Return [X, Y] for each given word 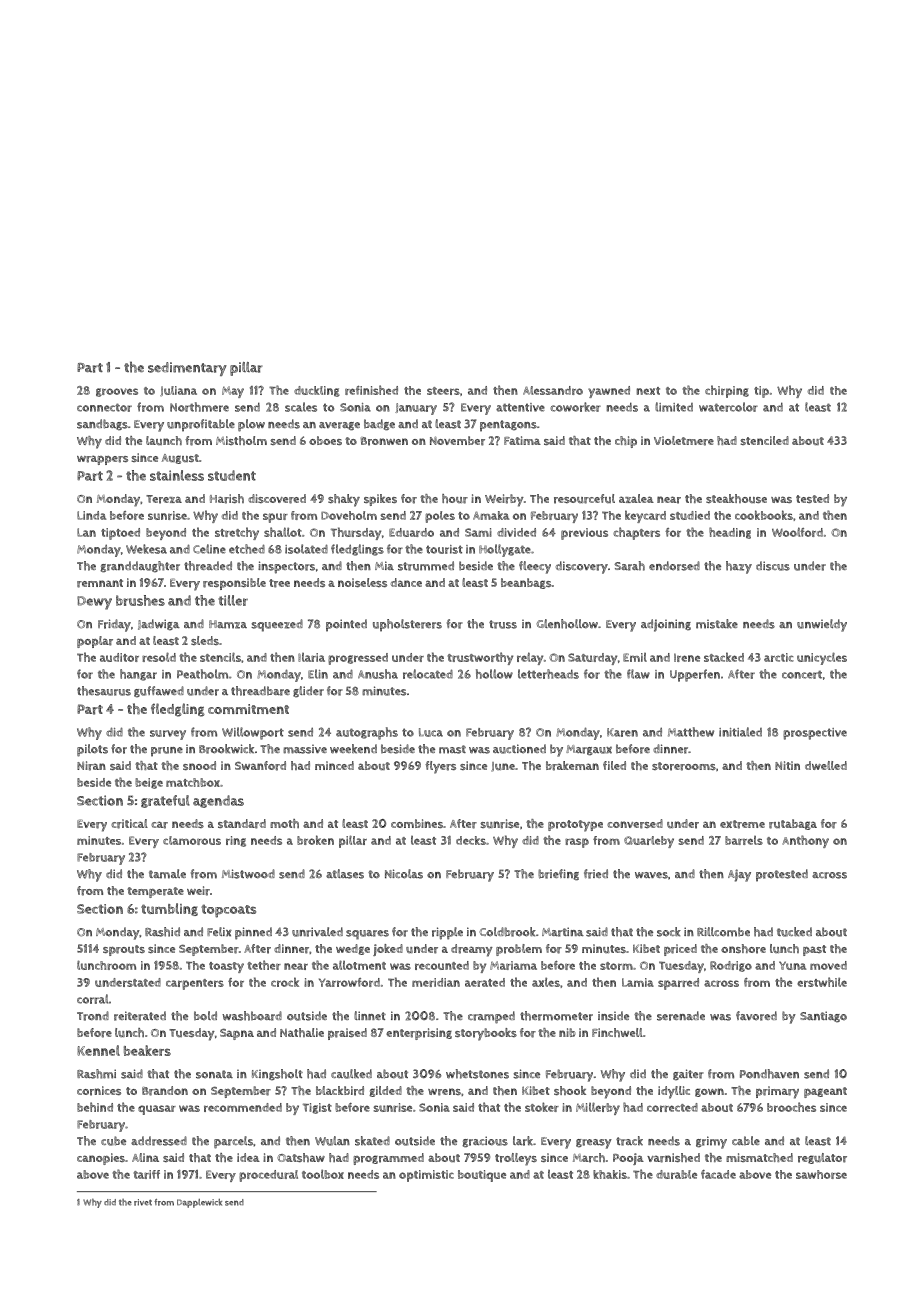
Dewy [94, 603]
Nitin [787, 765]
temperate [155, 892]
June [503, 767]
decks [471, 840]
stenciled [764, 440]
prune [167, 752]
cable [746, 1141]
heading [730, 533]
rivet [143, 1202]
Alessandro [553, 390]
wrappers [102, 460]
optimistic [426, 1176]
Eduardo [411, 532]
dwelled [826, 765]
